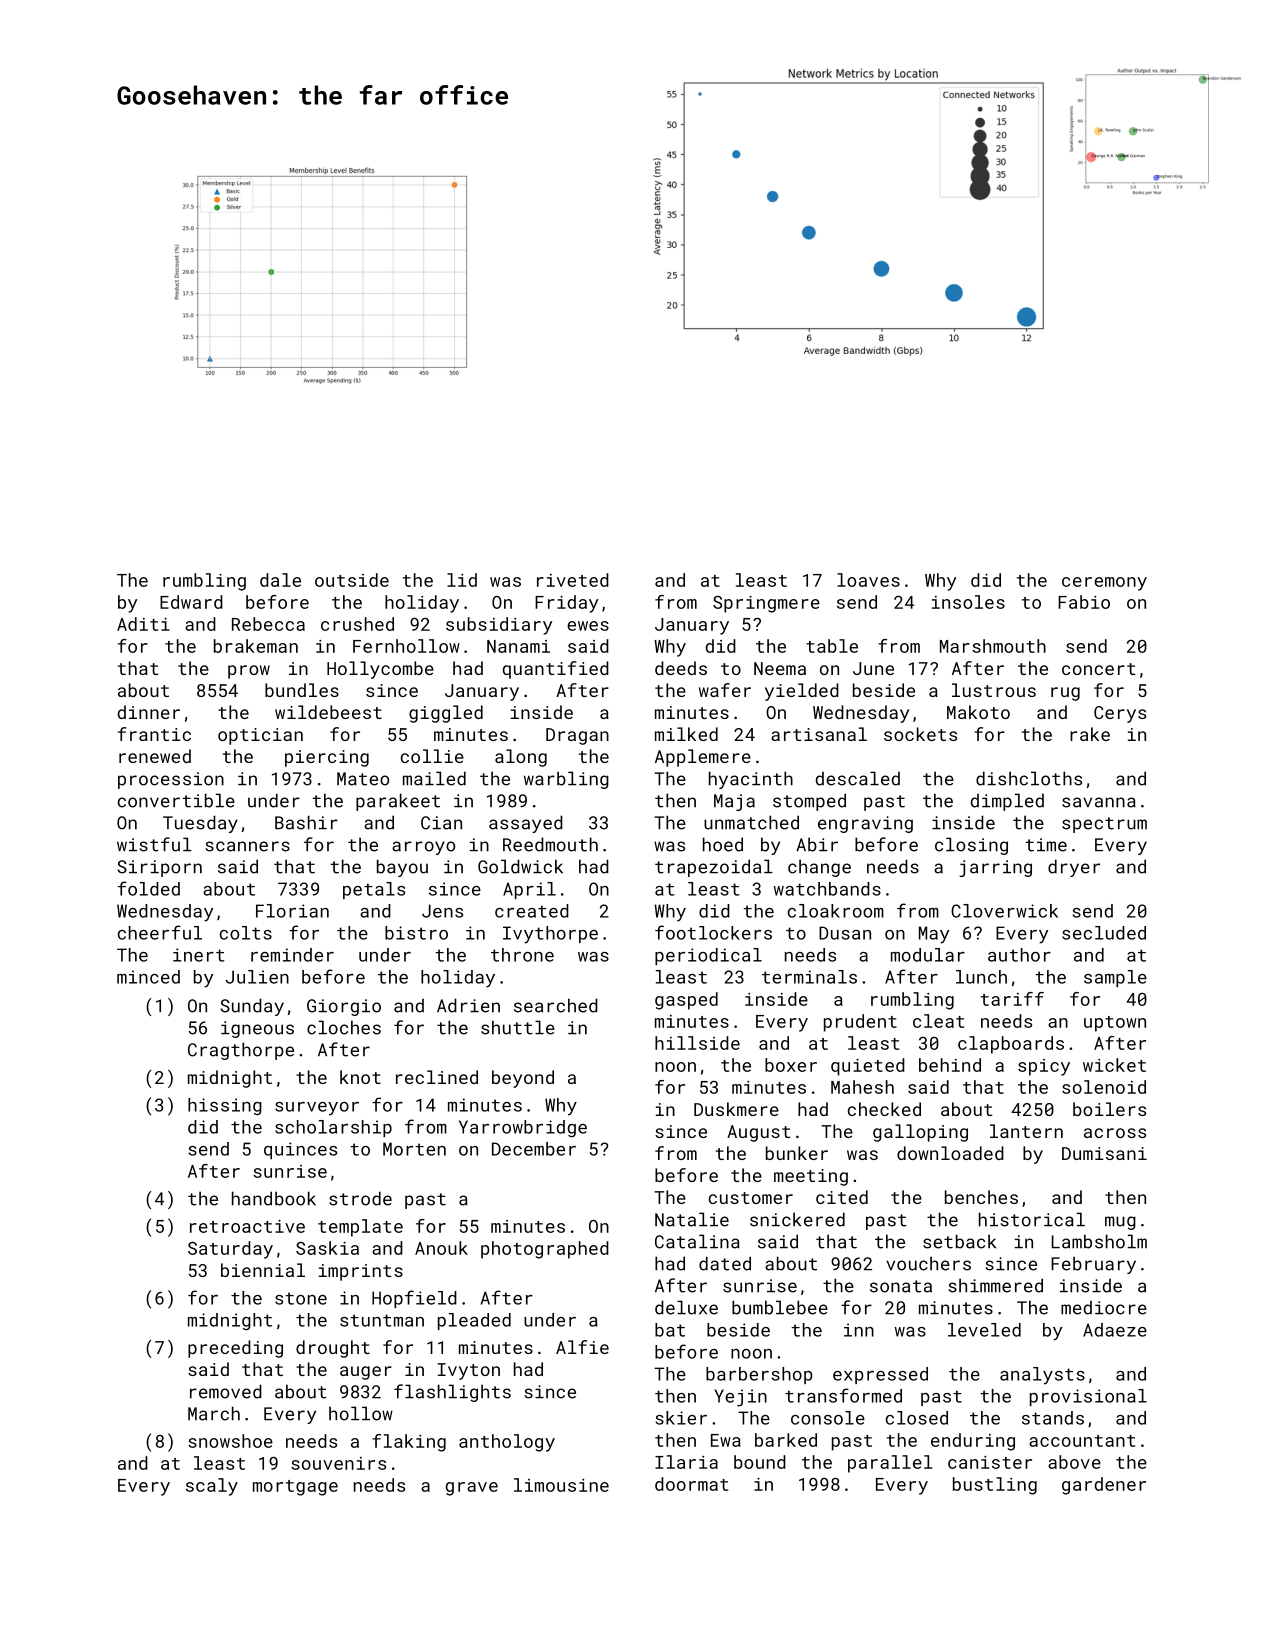 The width and height of the page is (1264, 1636). I want to click on sample, so click(1115, 978).
